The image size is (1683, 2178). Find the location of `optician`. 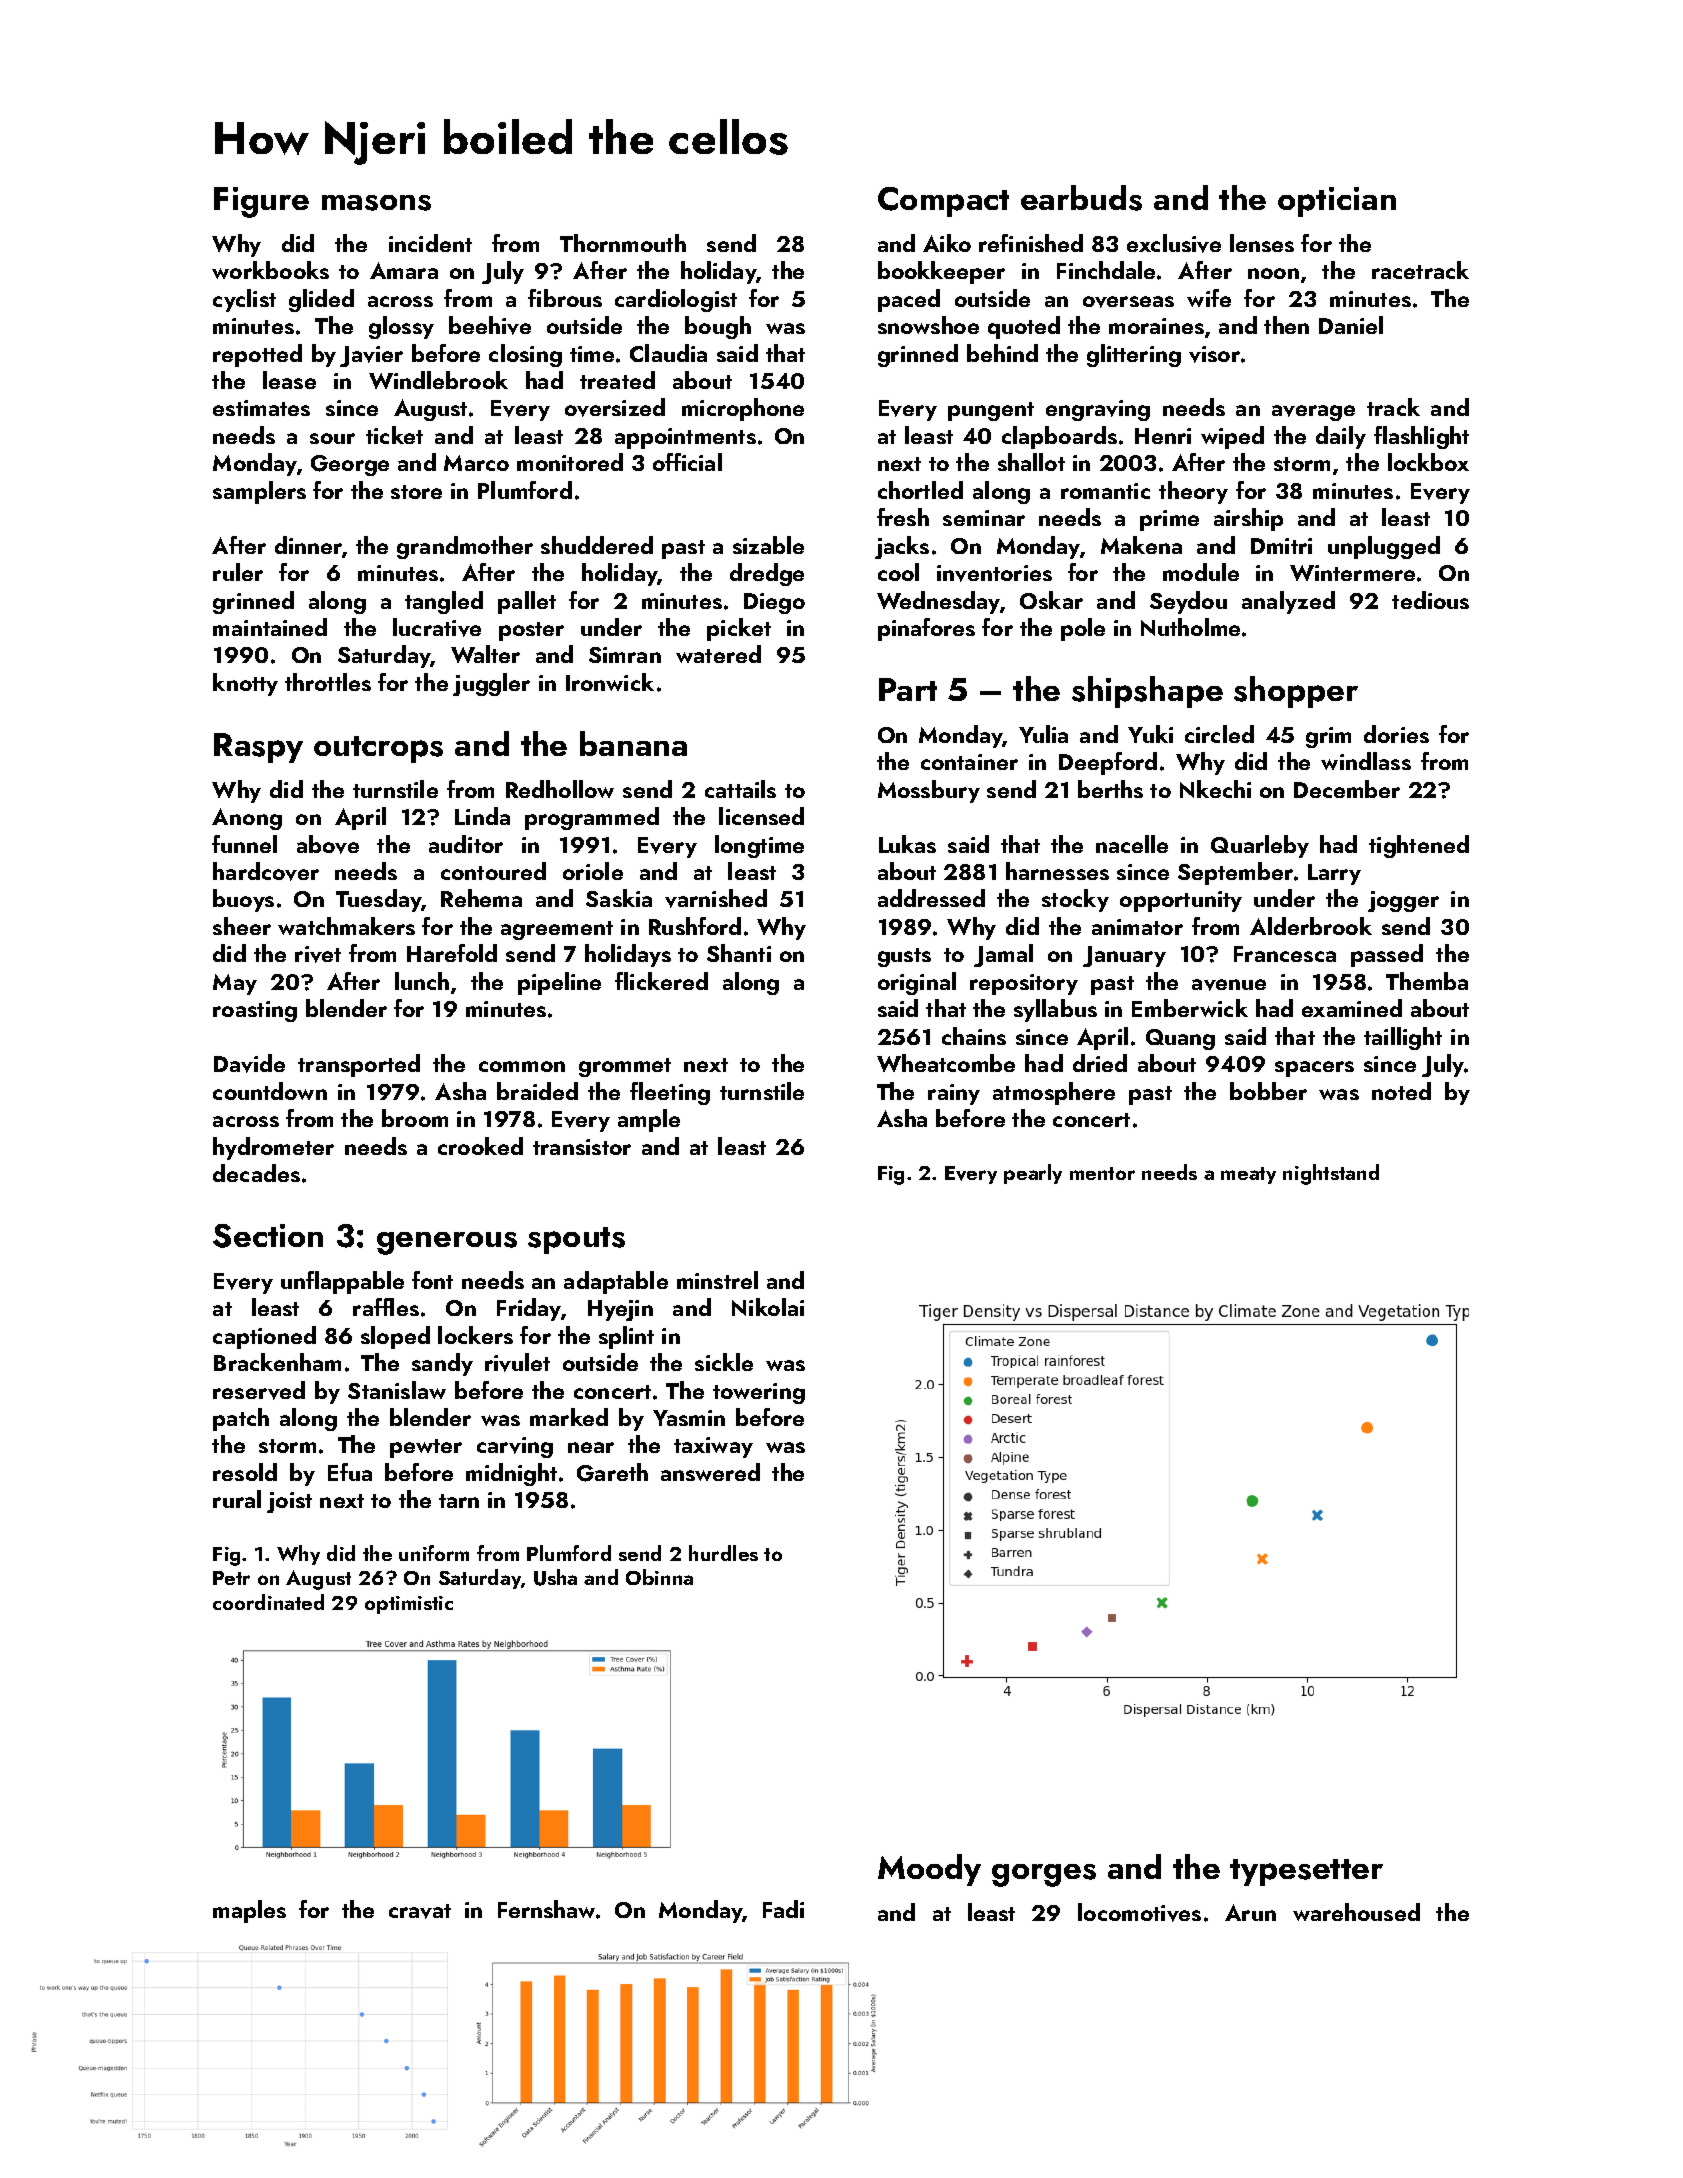

optician is located at coordinates (1337, 202).
